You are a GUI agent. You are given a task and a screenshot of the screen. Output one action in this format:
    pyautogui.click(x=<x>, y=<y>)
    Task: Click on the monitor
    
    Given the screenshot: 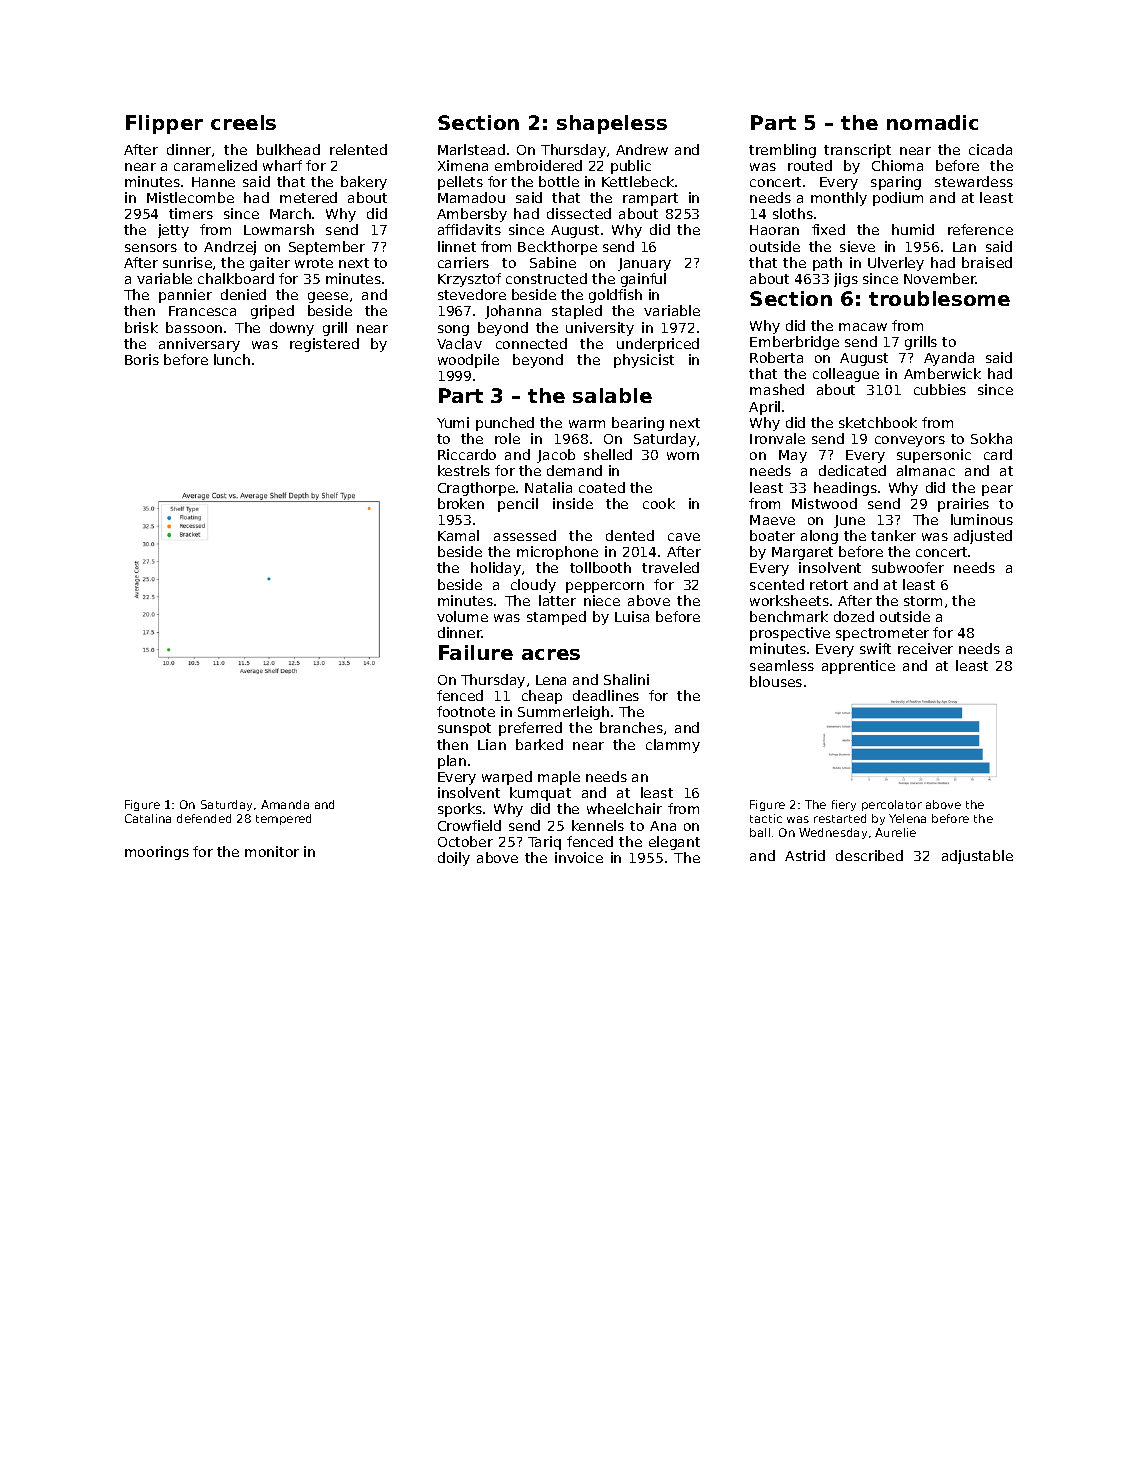 What is the action you would take?
    pyautogui.click(x=272, y=851)
